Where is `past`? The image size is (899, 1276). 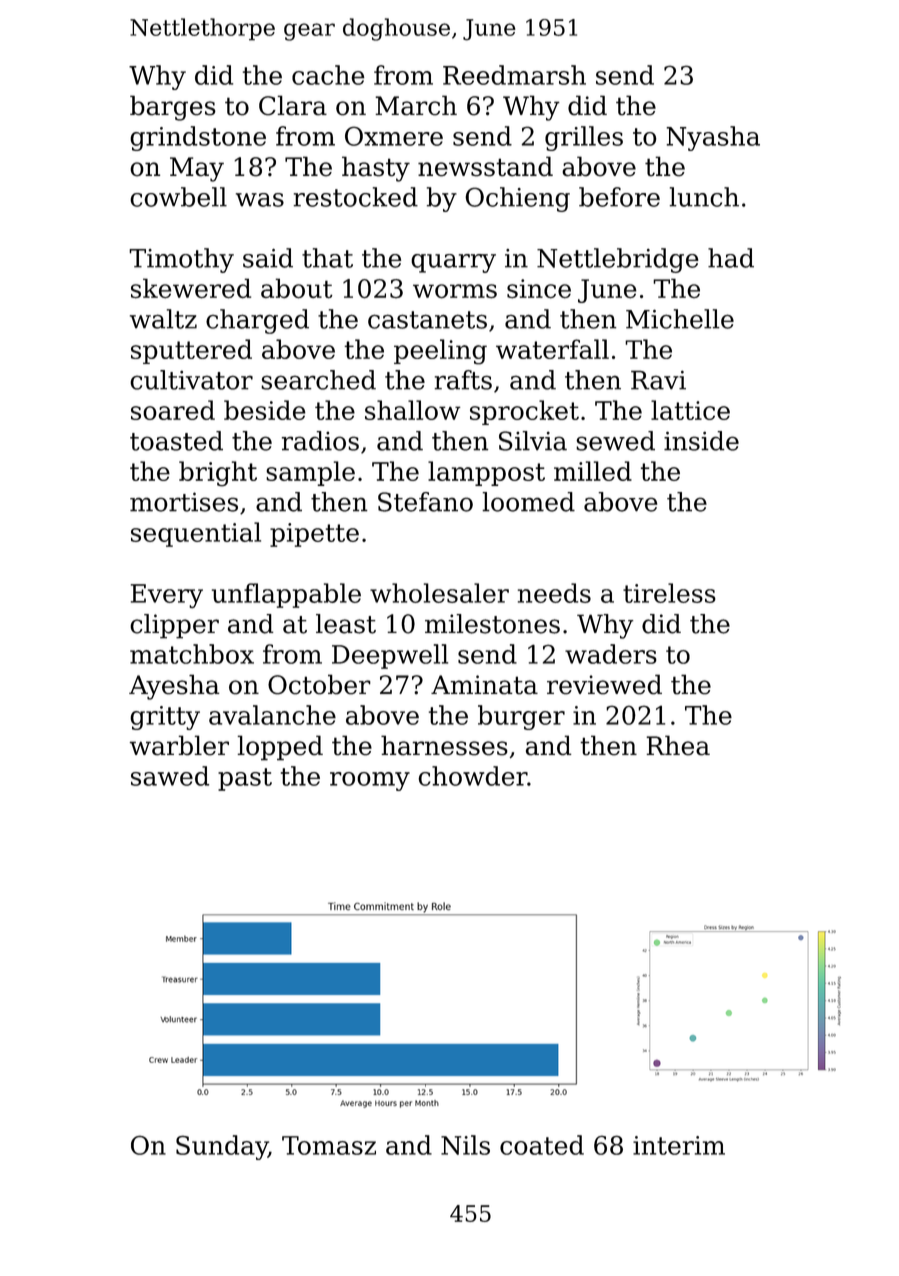
past is located at coordinates (245, 779).
